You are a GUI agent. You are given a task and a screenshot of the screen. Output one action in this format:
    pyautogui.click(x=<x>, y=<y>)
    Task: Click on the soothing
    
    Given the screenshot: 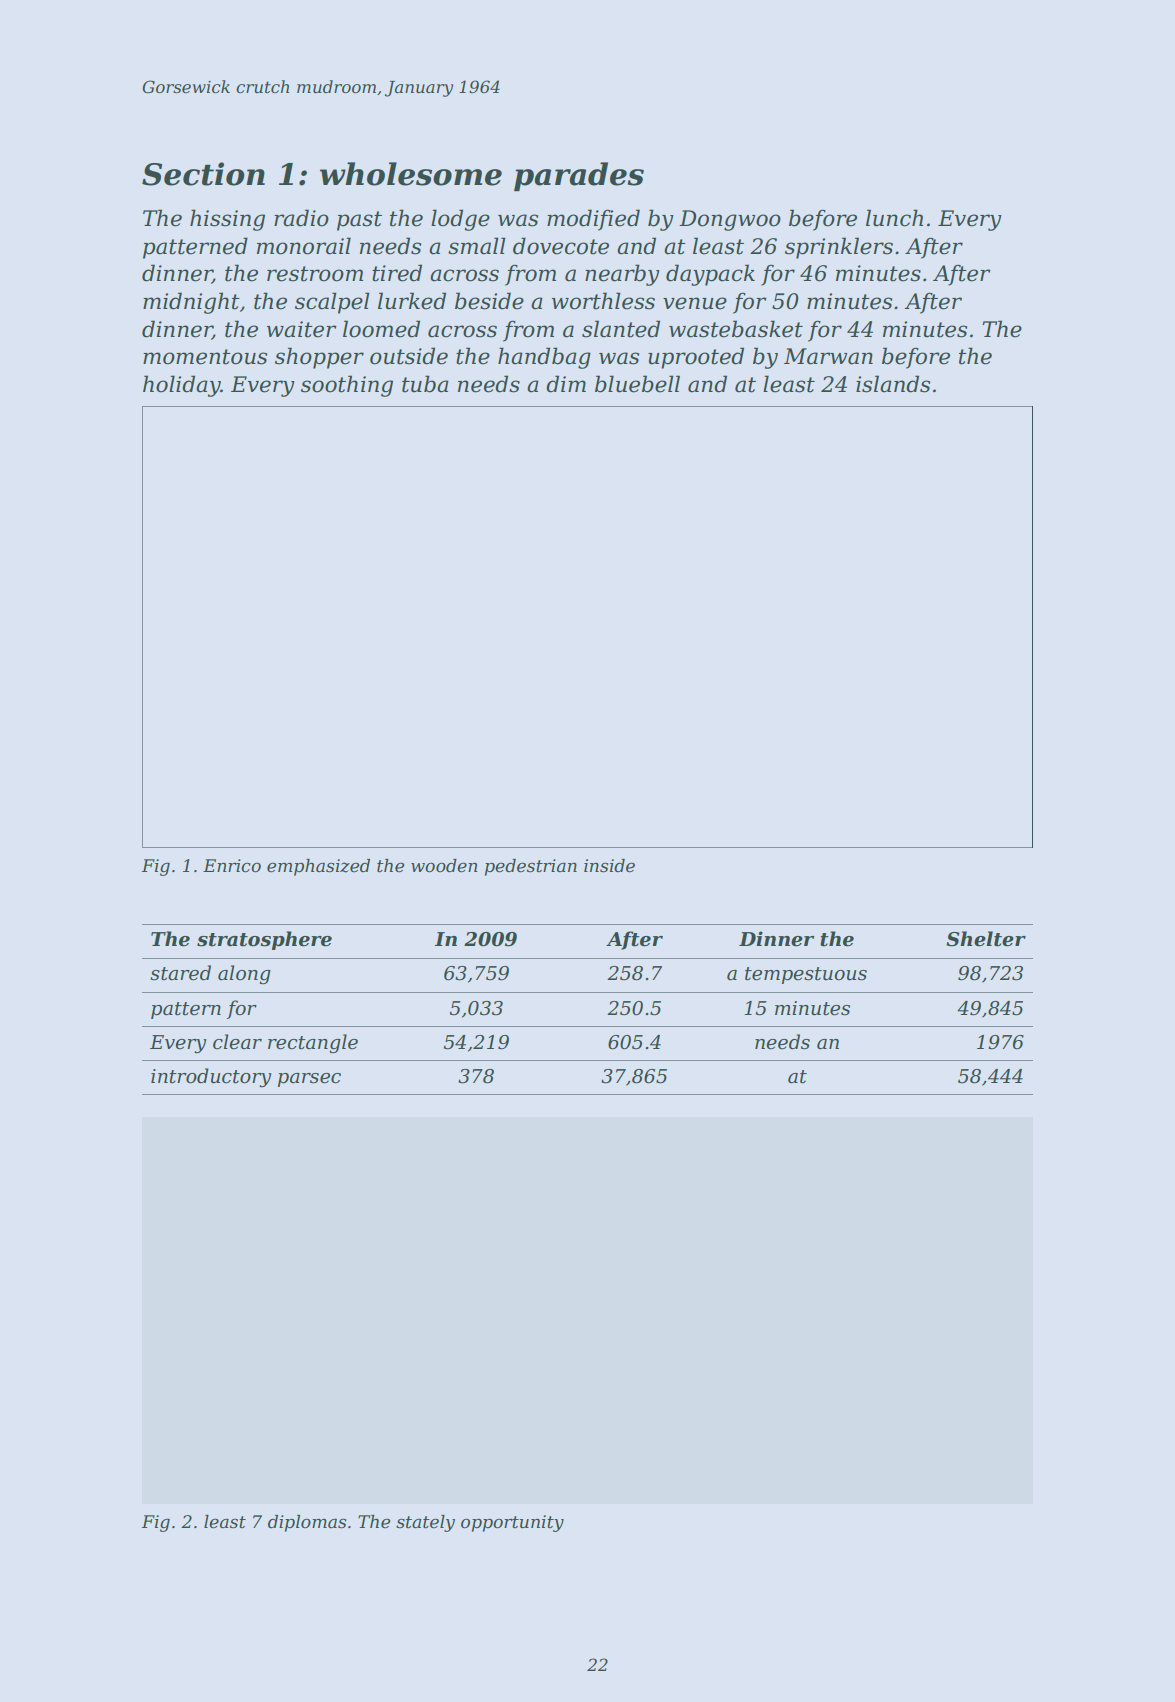 What is the action you would take?
    pyautogui.click(x=347, y=386)
